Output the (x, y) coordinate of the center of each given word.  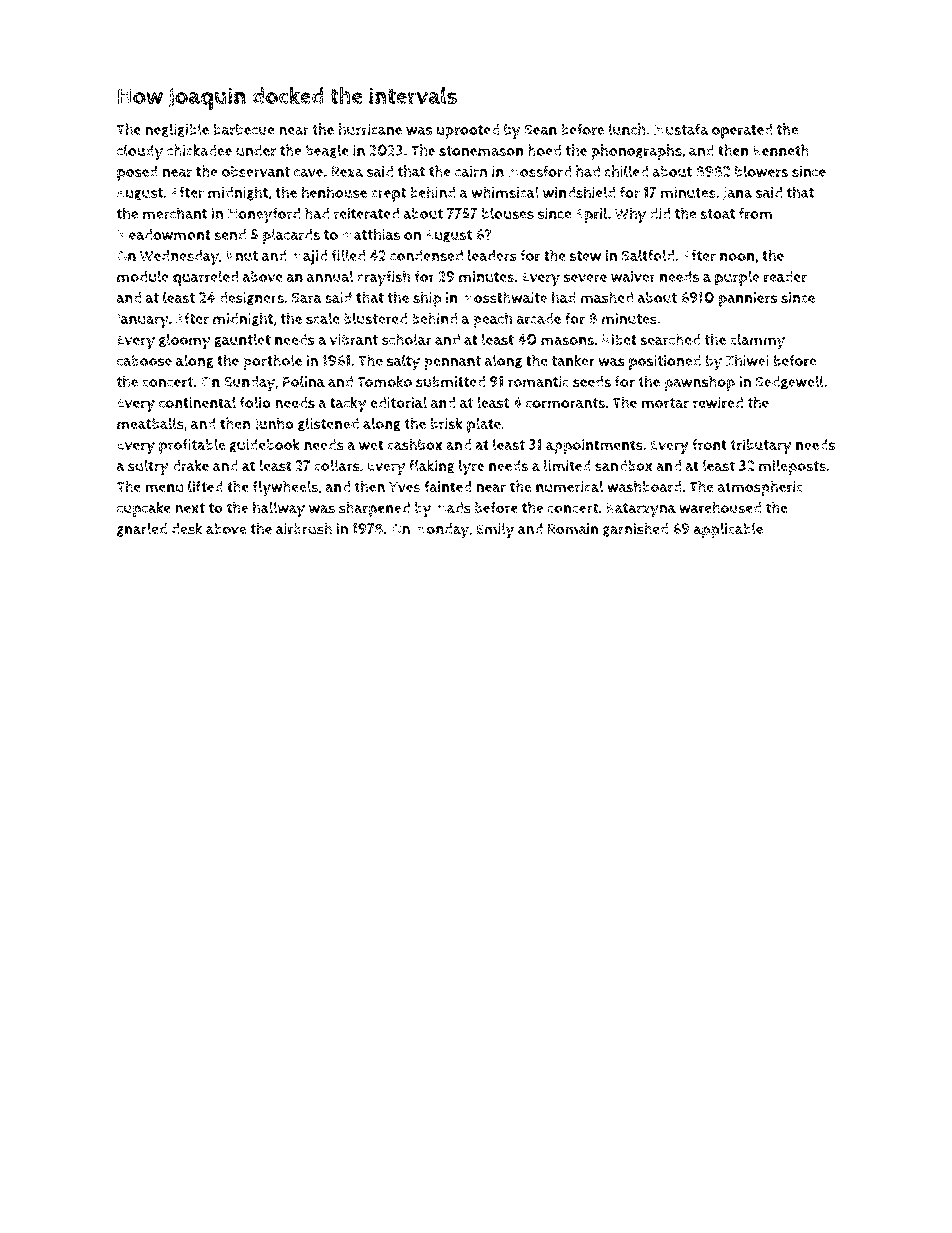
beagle (327, 151)
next (190, 508)
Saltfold (648, 255)
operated (742, 131)
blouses (508, 213)
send (230, 234)
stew (585, 256)
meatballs (150, 423)
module (143, 276)
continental (197, 402)
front (709, 445)
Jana (737, 193)
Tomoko (384, 381)
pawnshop (699, 383)
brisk (446, 423)
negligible (177, 130)
